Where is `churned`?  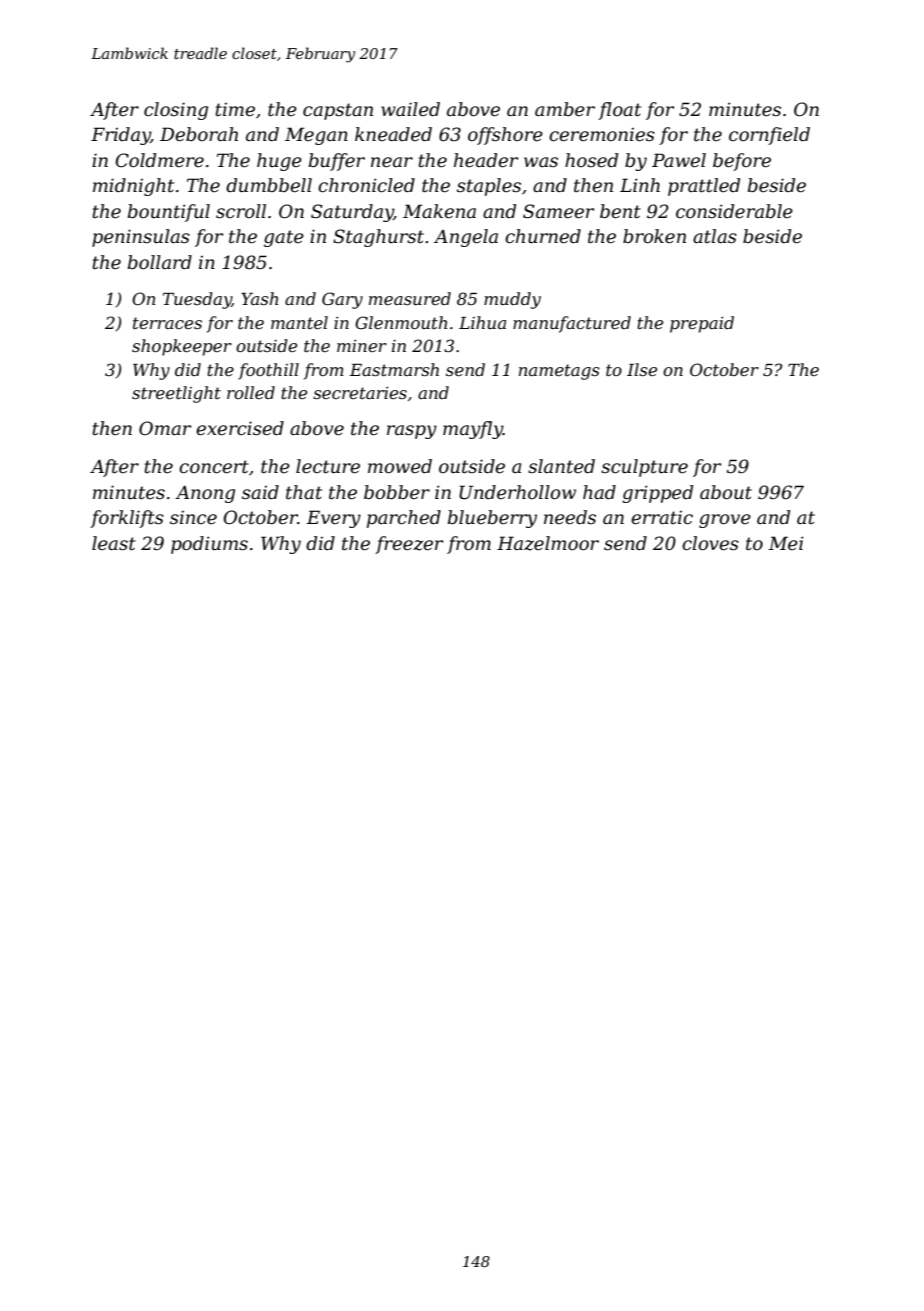 churned is located at coordinates (543, 236).
